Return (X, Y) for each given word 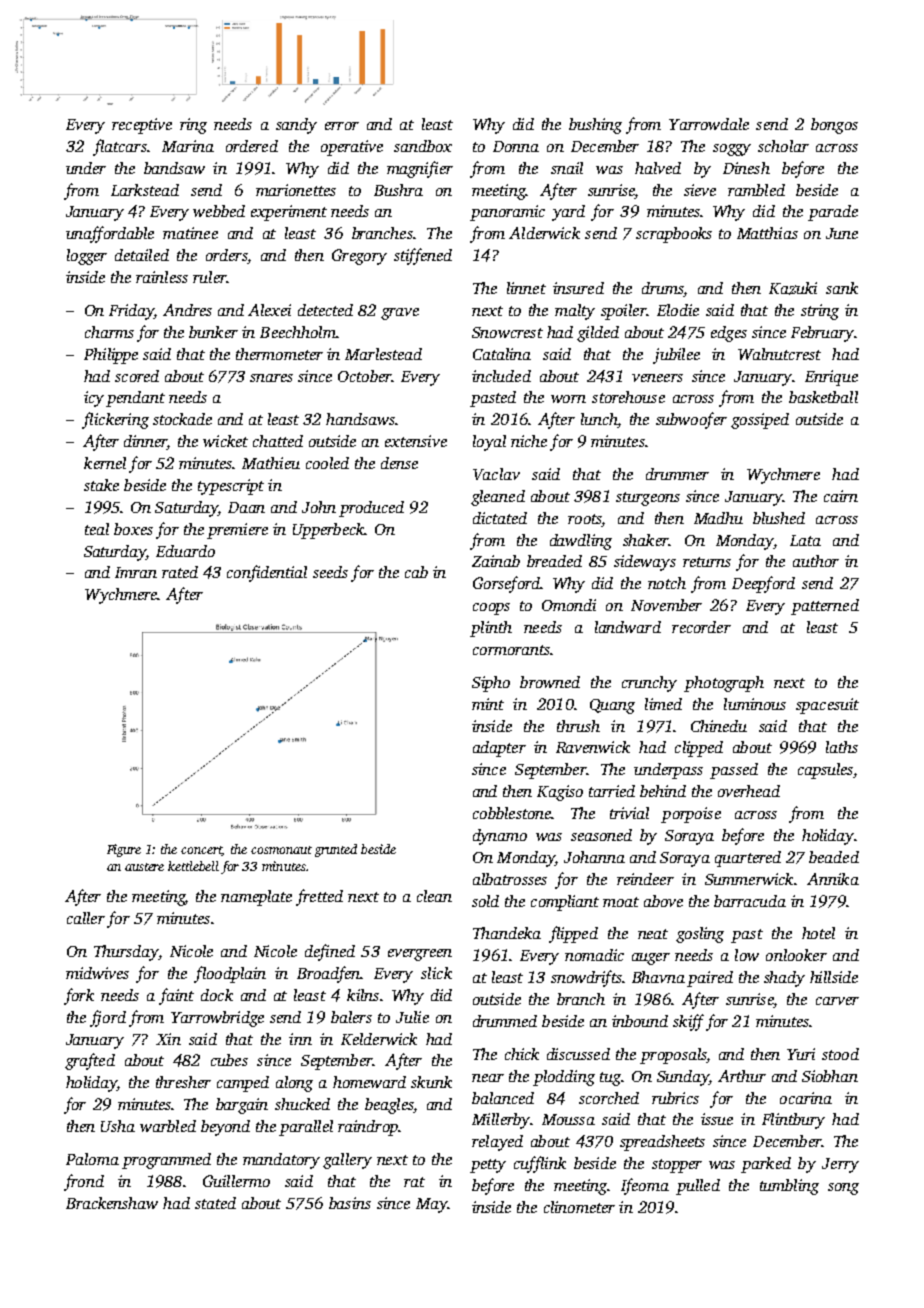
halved (658, 168)
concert (202, 851)
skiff (688, 1022)
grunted (336, 850)
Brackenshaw (112, 1203)
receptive (142, 126)
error (342, 126)
